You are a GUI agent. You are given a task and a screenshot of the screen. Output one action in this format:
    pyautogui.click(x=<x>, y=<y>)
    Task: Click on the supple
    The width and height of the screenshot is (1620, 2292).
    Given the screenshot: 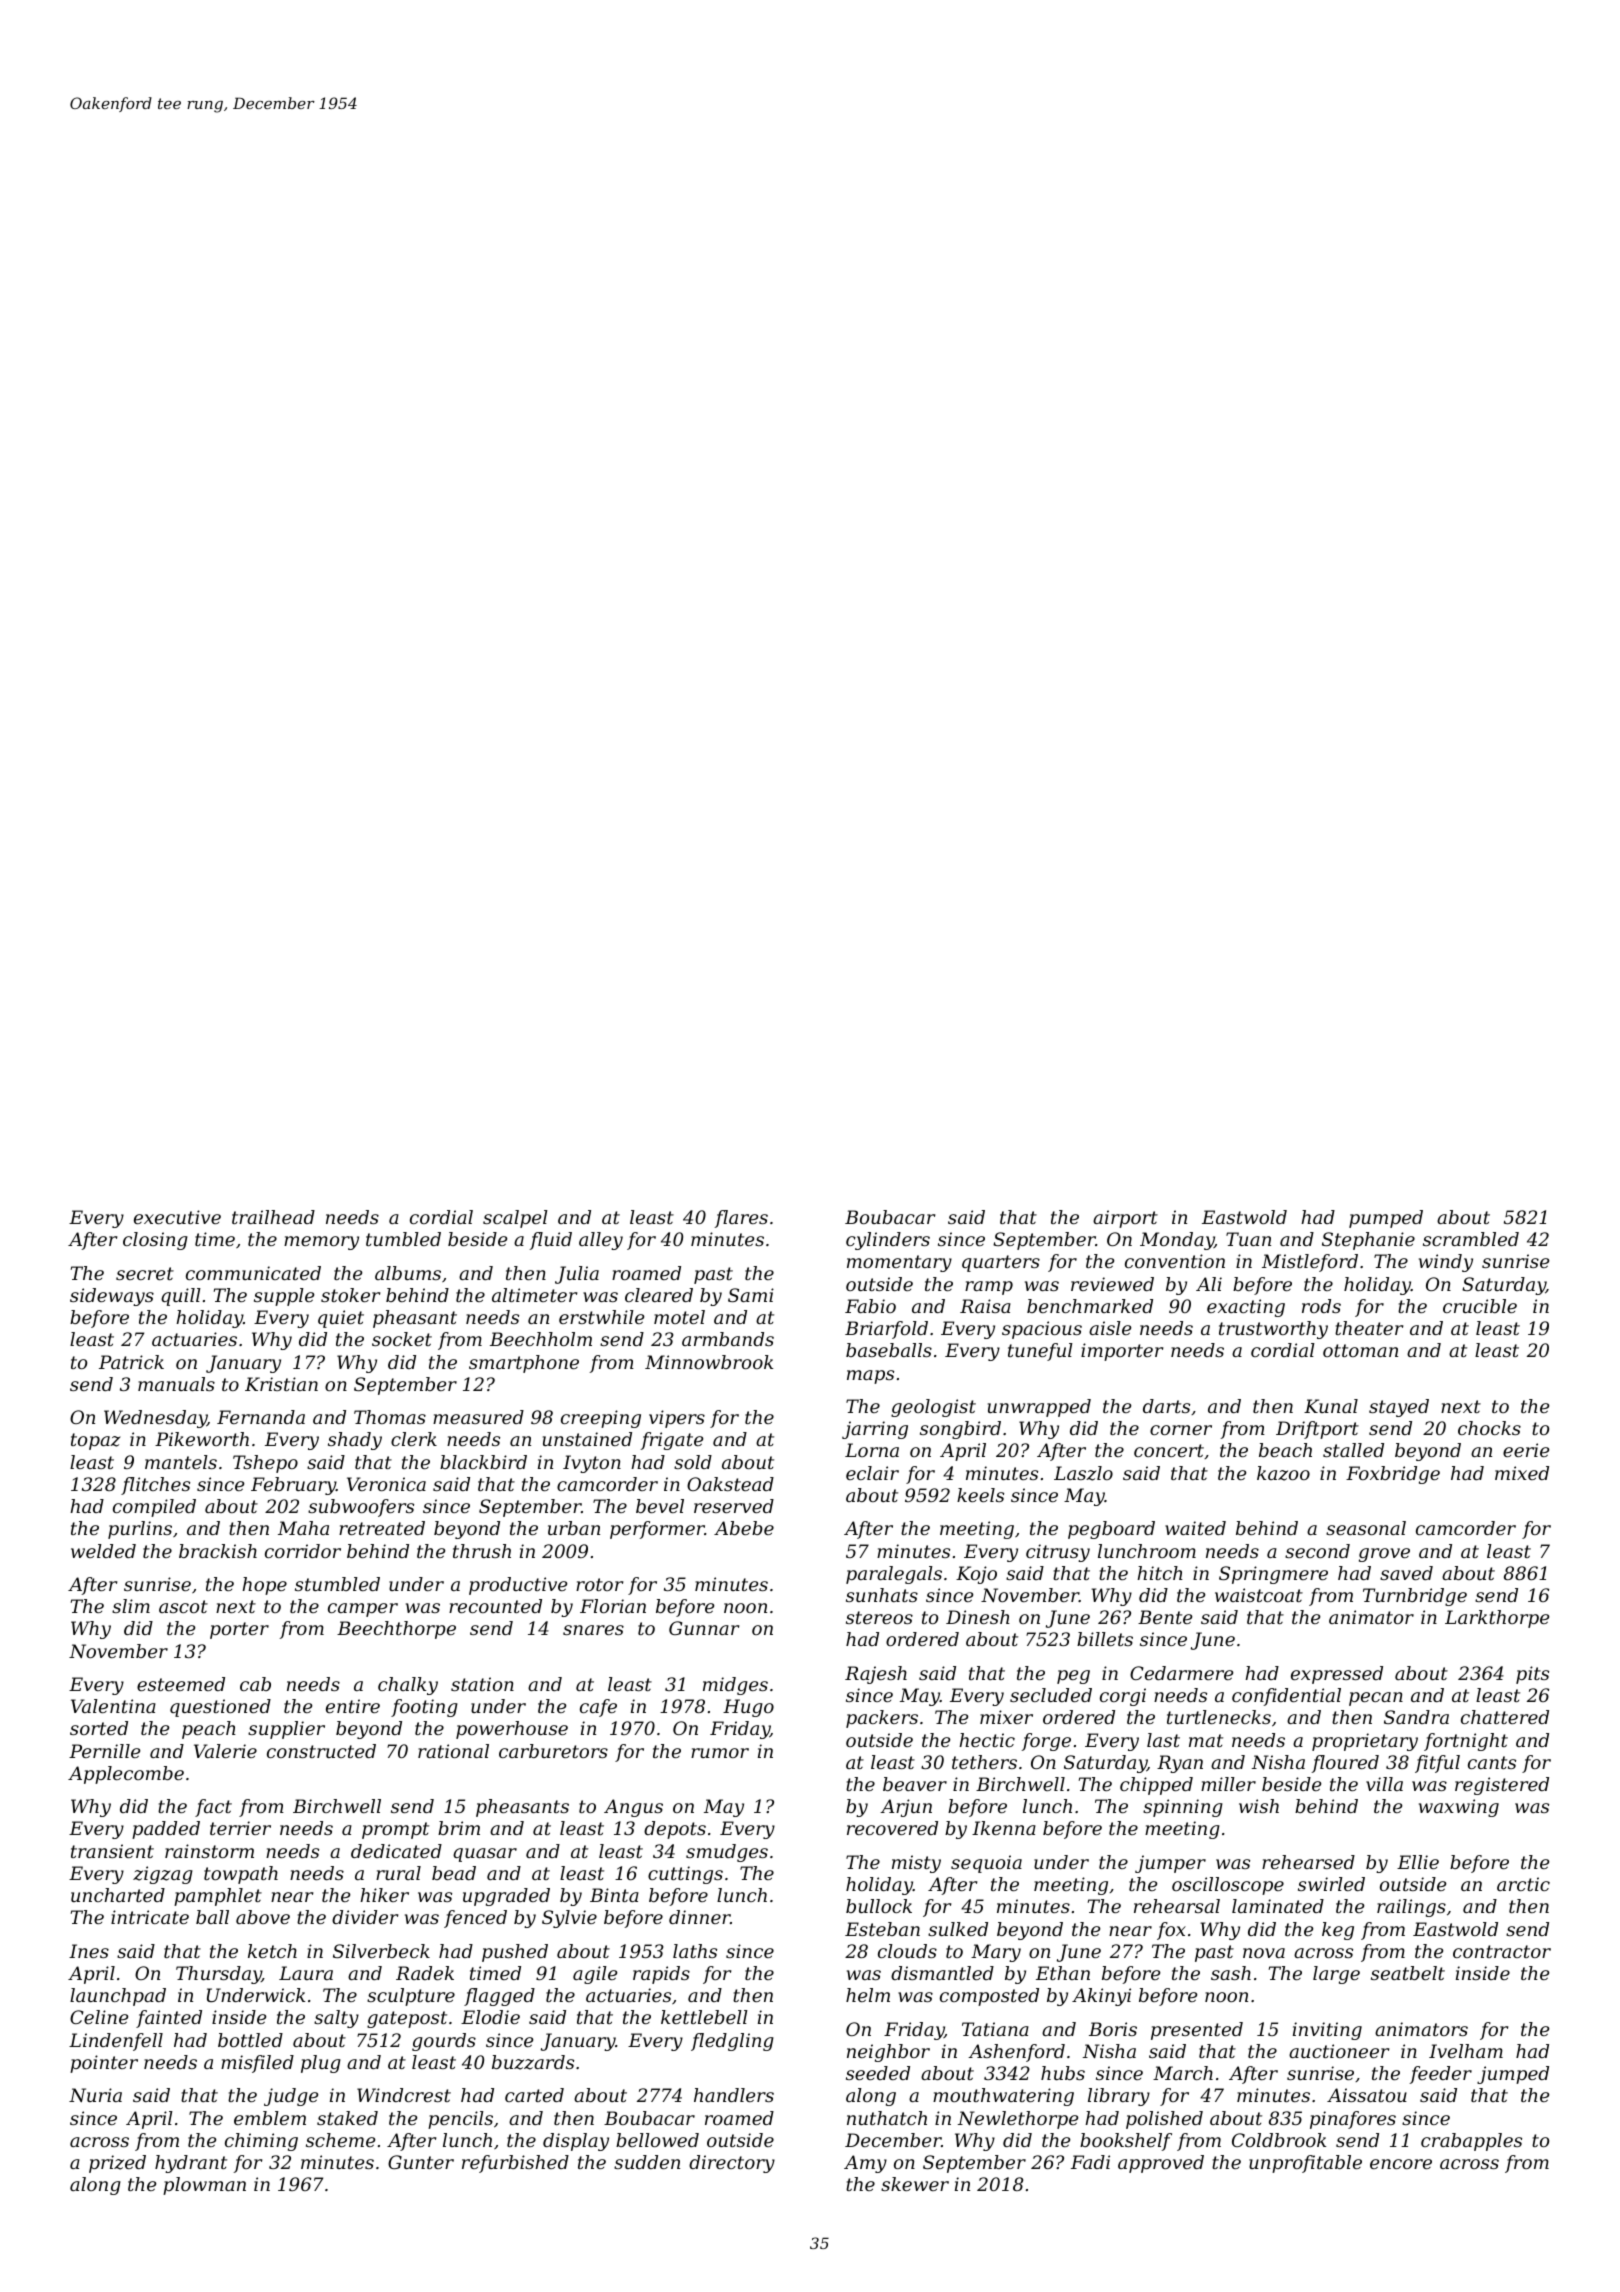 What is the action you would take?
    pyautogui.click(x=284, y=1297)
